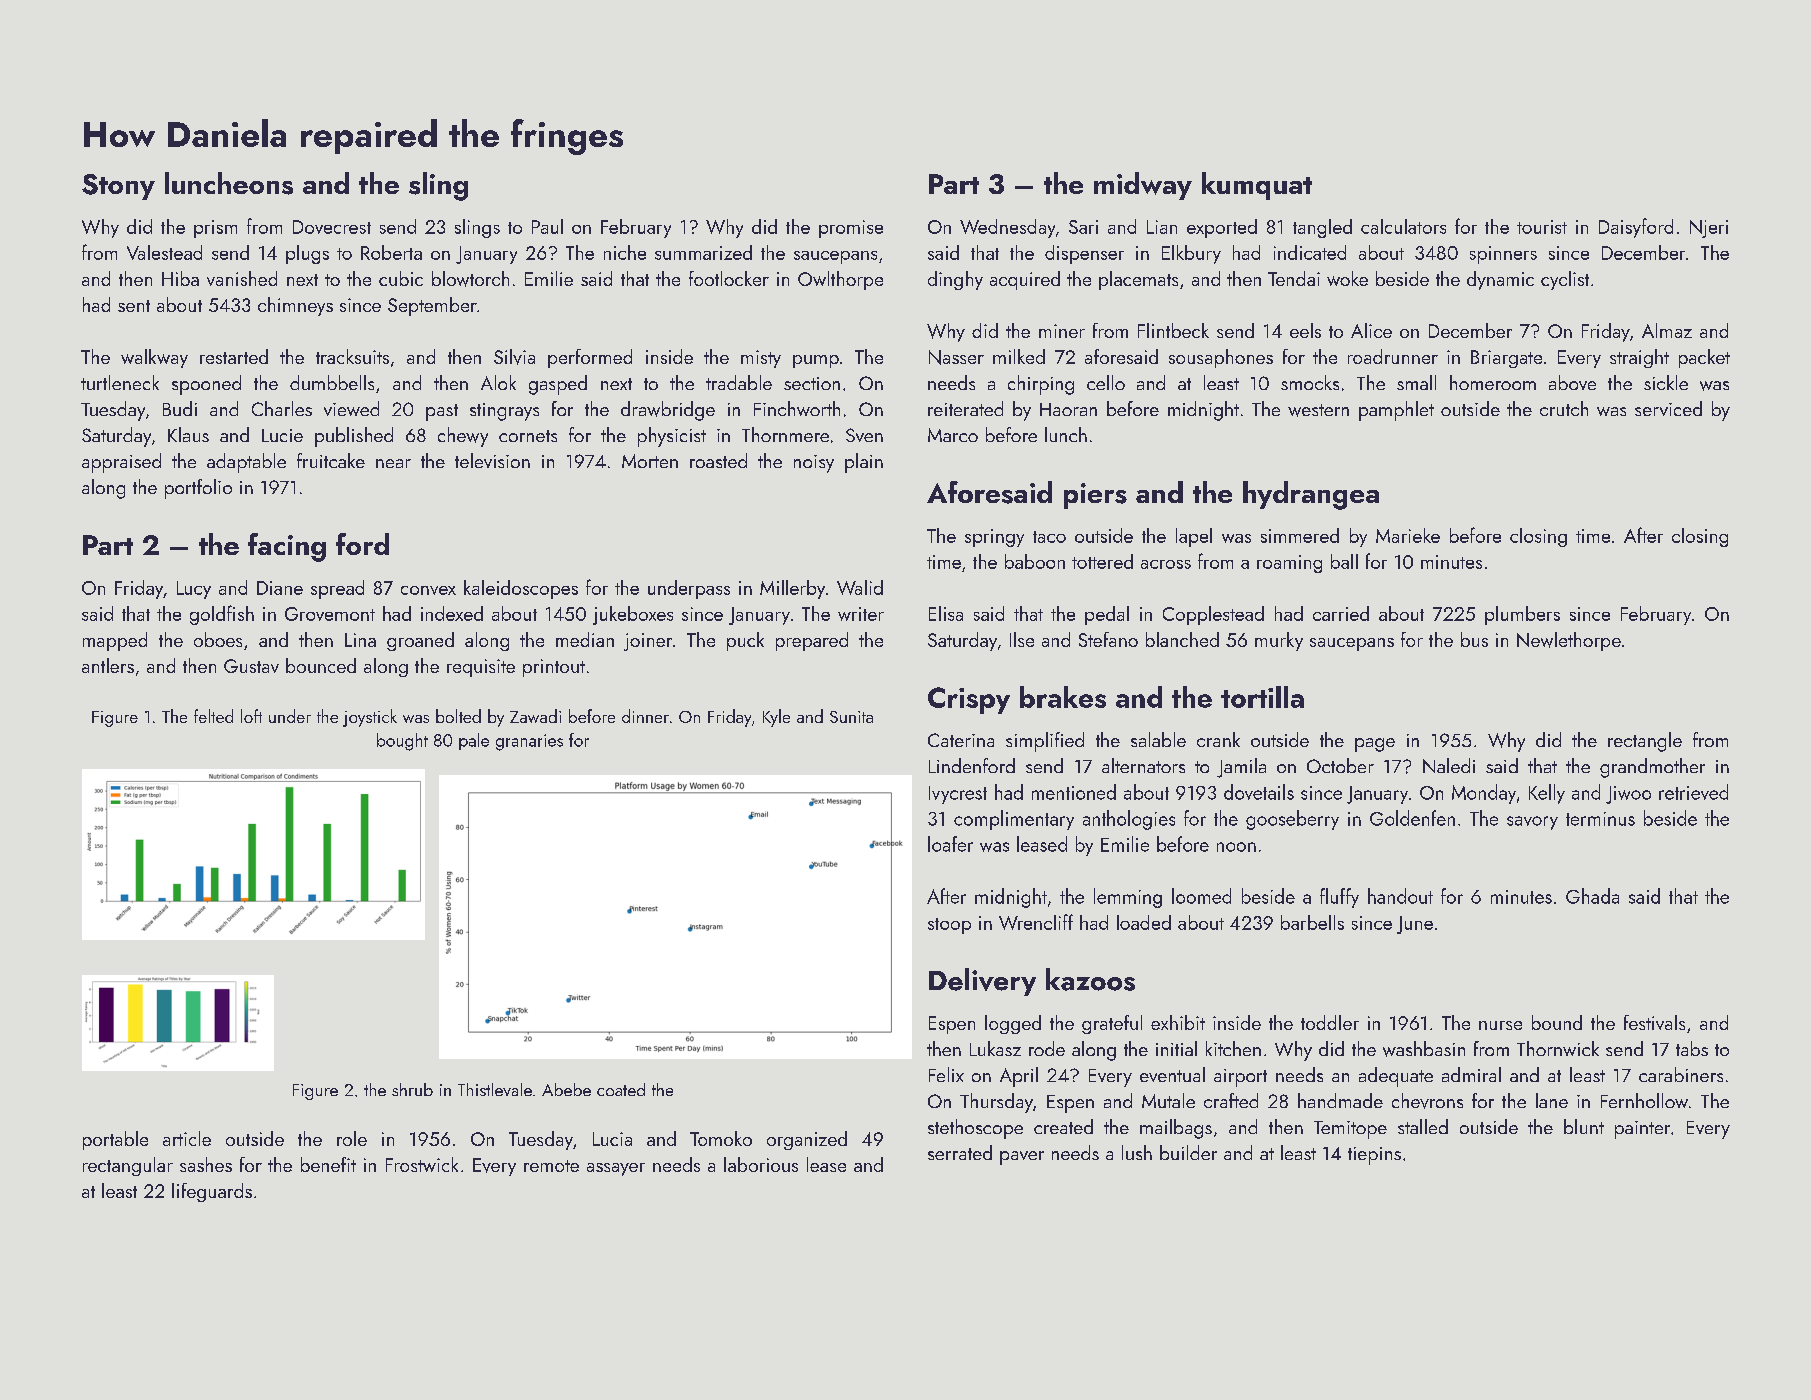 This screenshot has height=1400, width=1811. Describe the element at coordinates (118, 187) in the screenshot. I see `Stony` at that location.
